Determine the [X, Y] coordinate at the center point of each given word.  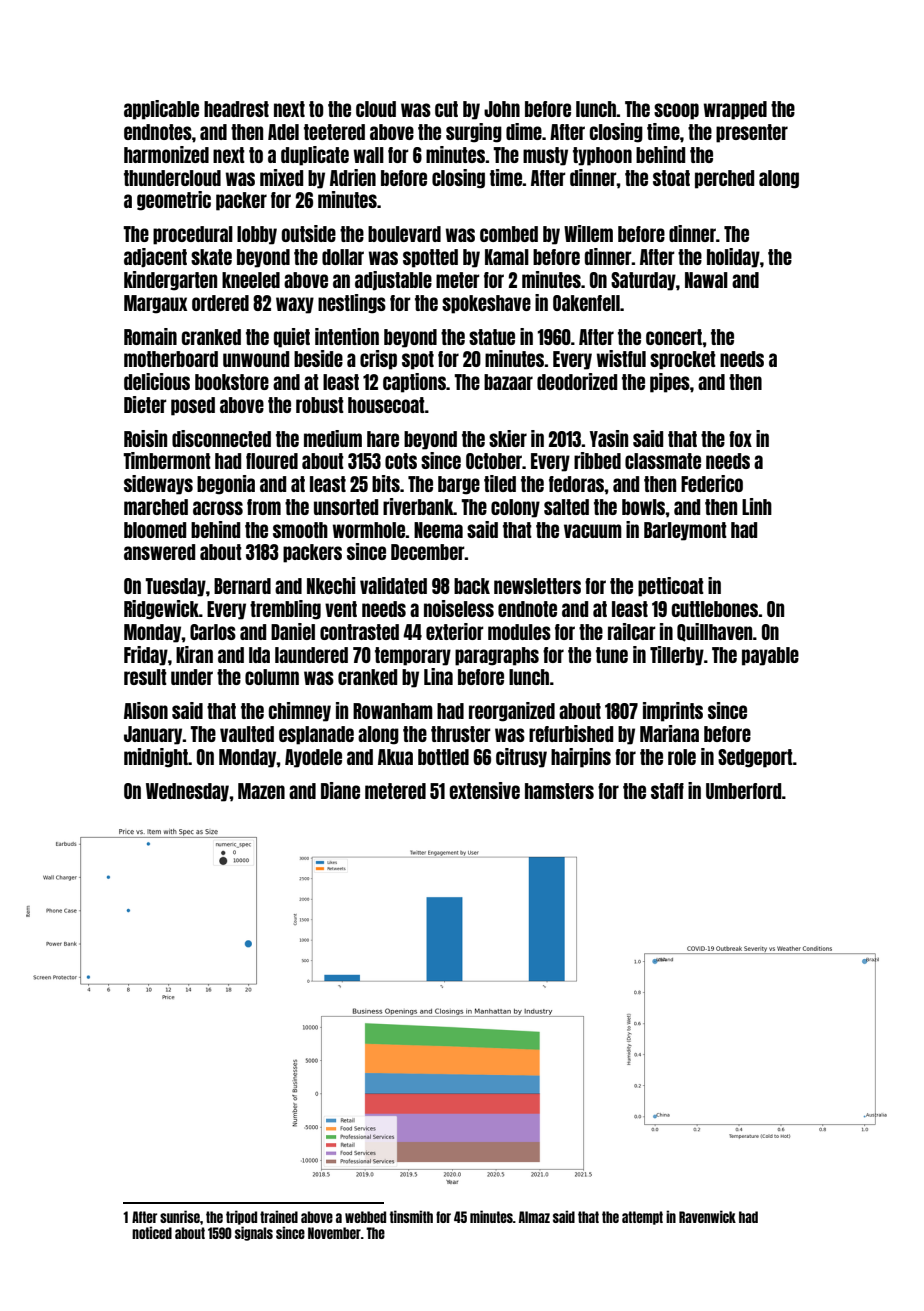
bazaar [508, 382]
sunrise [180, 1216]
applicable [161, 110]
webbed [365, 1217]
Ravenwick [707, 1216]
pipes [670, 383]
